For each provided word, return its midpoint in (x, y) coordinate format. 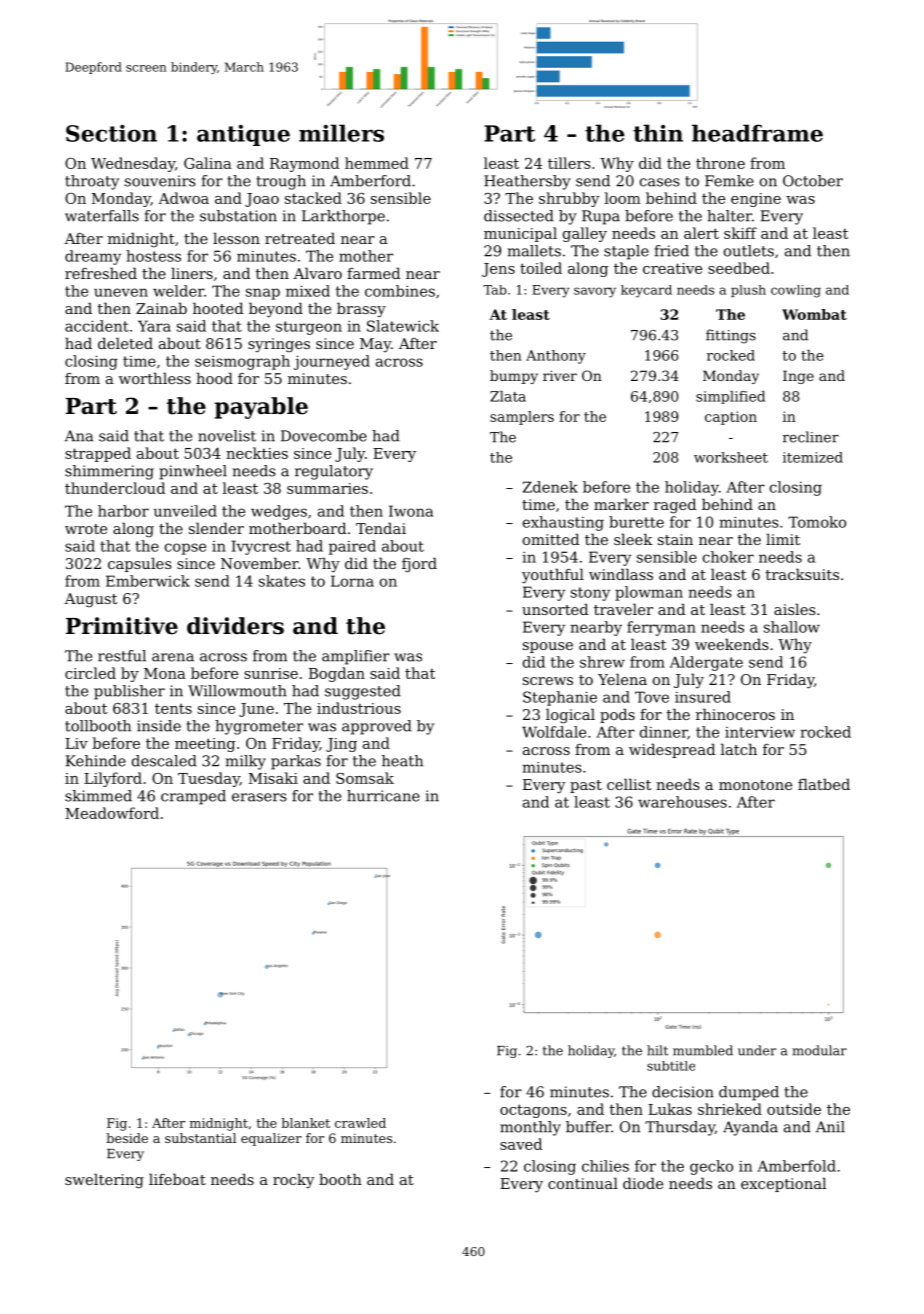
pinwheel (193, 472)
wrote (86, 529)
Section (111, 133)
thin (658, 133)
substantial (200, 1138)
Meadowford (112, 813)
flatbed (824, 784)
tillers (569, 163)
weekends (732, 644)
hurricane (383, 796)
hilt (657, 1050)
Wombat (814, 314)
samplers (522, 418)
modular (820, 1050)
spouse (548, 647)
